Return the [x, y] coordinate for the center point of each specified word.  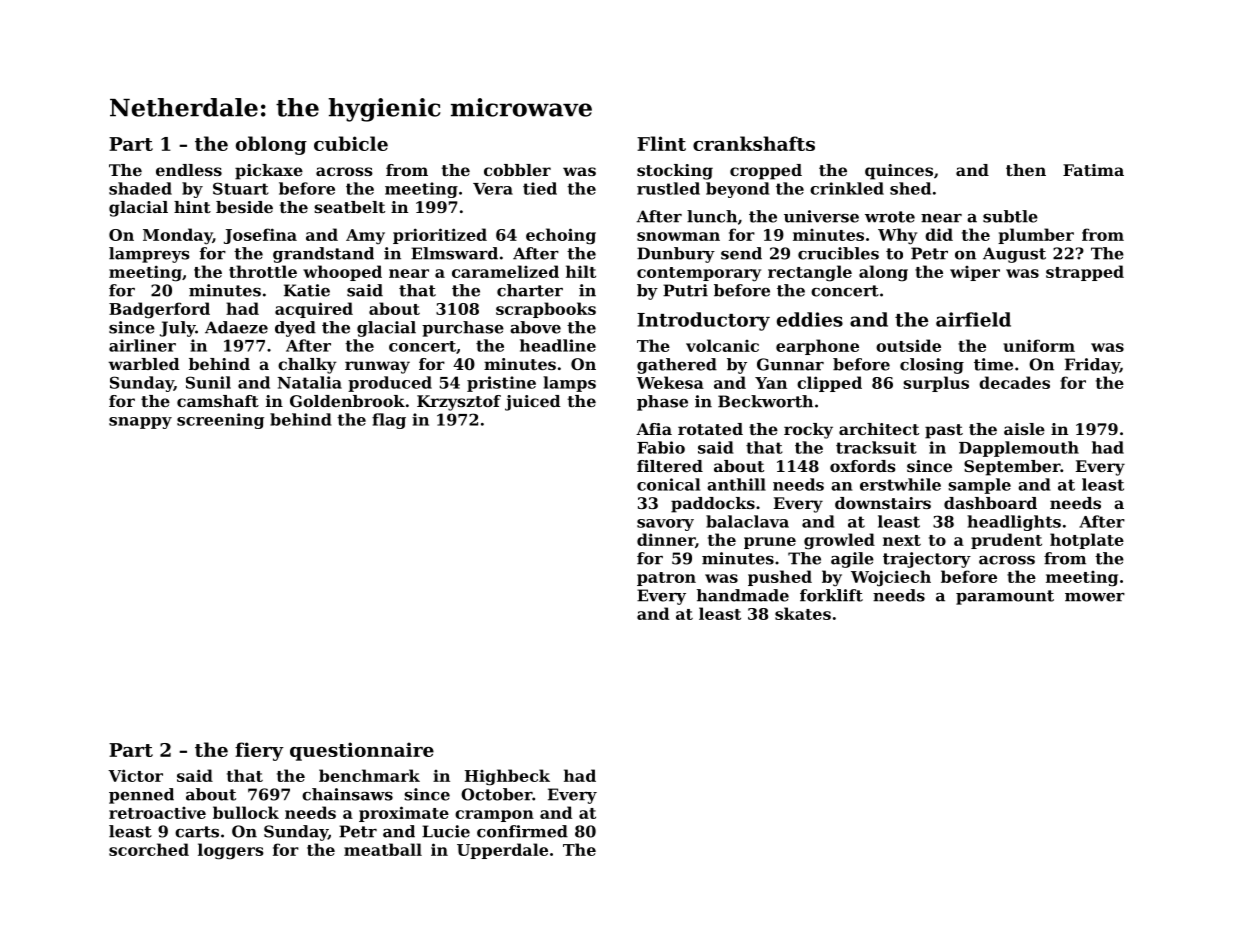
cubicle [351, 143]
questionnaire [362, 751]
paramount [1005, 597]
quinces [899, 172]
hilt [581, 271]
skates [803, 613]
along [883, 273]
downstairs [883, 503]
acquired [314, 310]
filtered [670, 466]
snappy [140, 423]
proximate [404, 814]
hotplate [1087, 541]
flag [389, 421]
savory [665, 525]
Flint [661, 143]
